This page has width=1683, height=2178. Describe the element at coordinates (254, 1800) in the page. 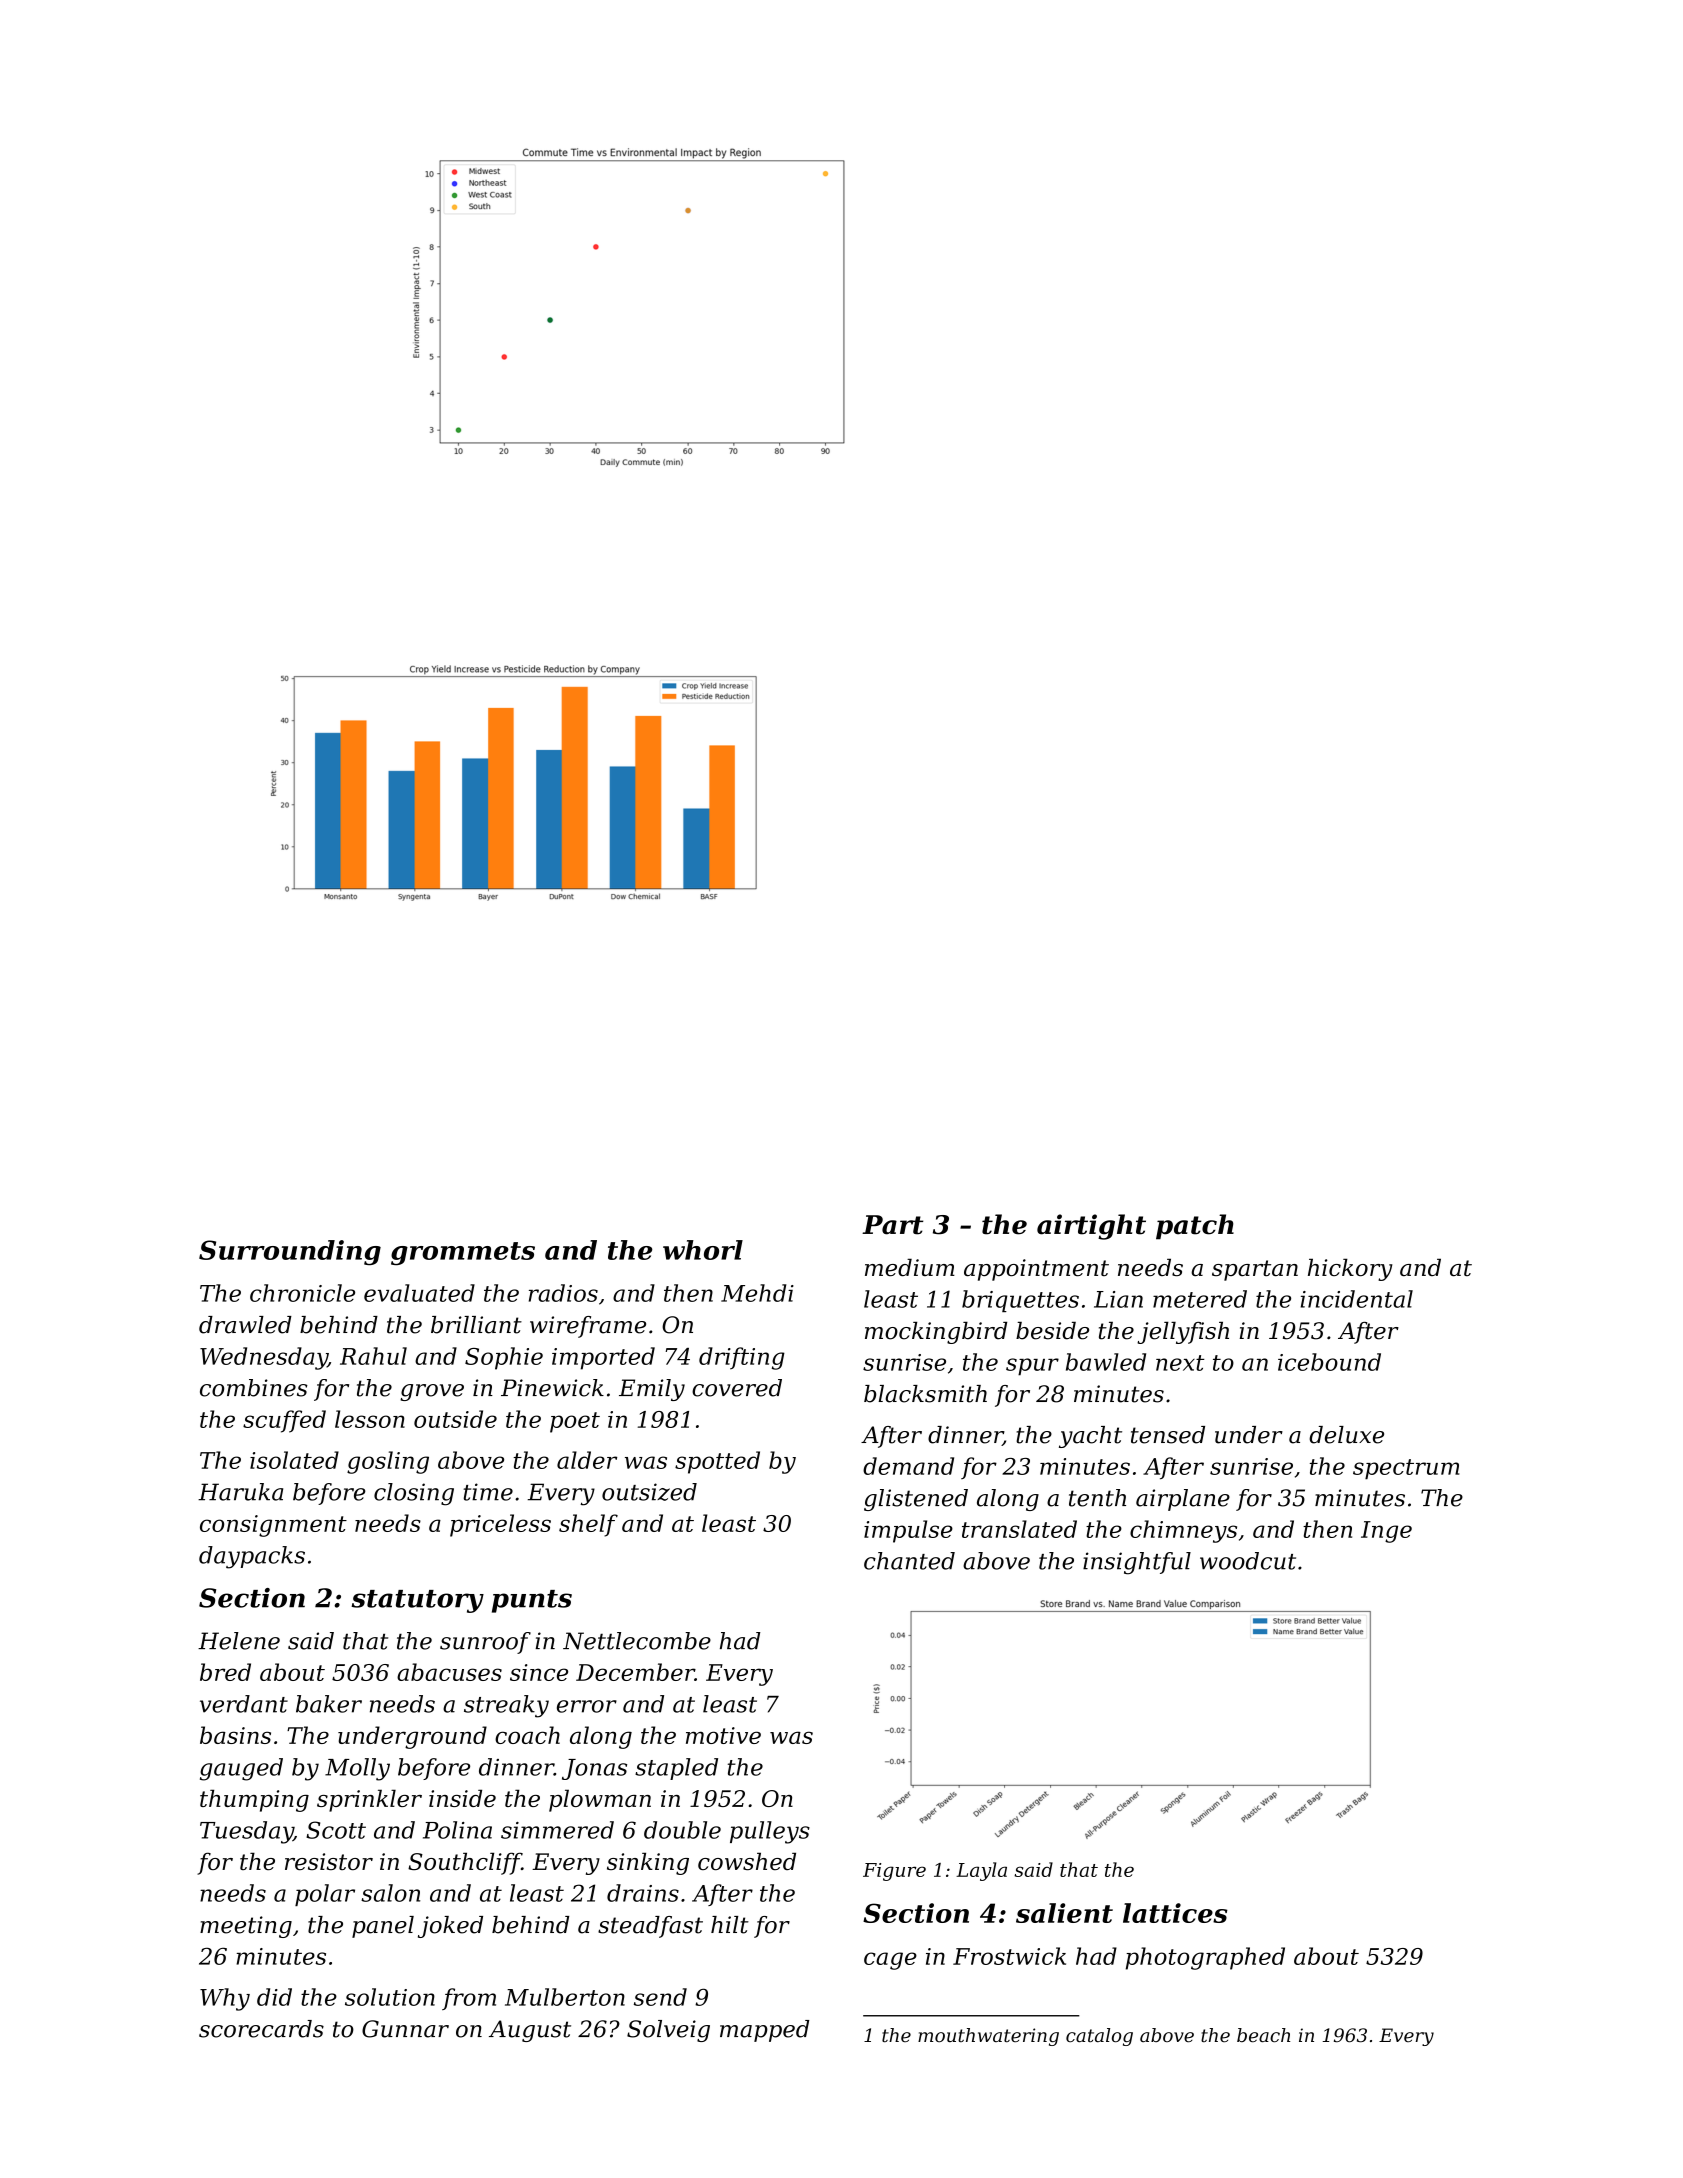

I see `thumping` at that location.
